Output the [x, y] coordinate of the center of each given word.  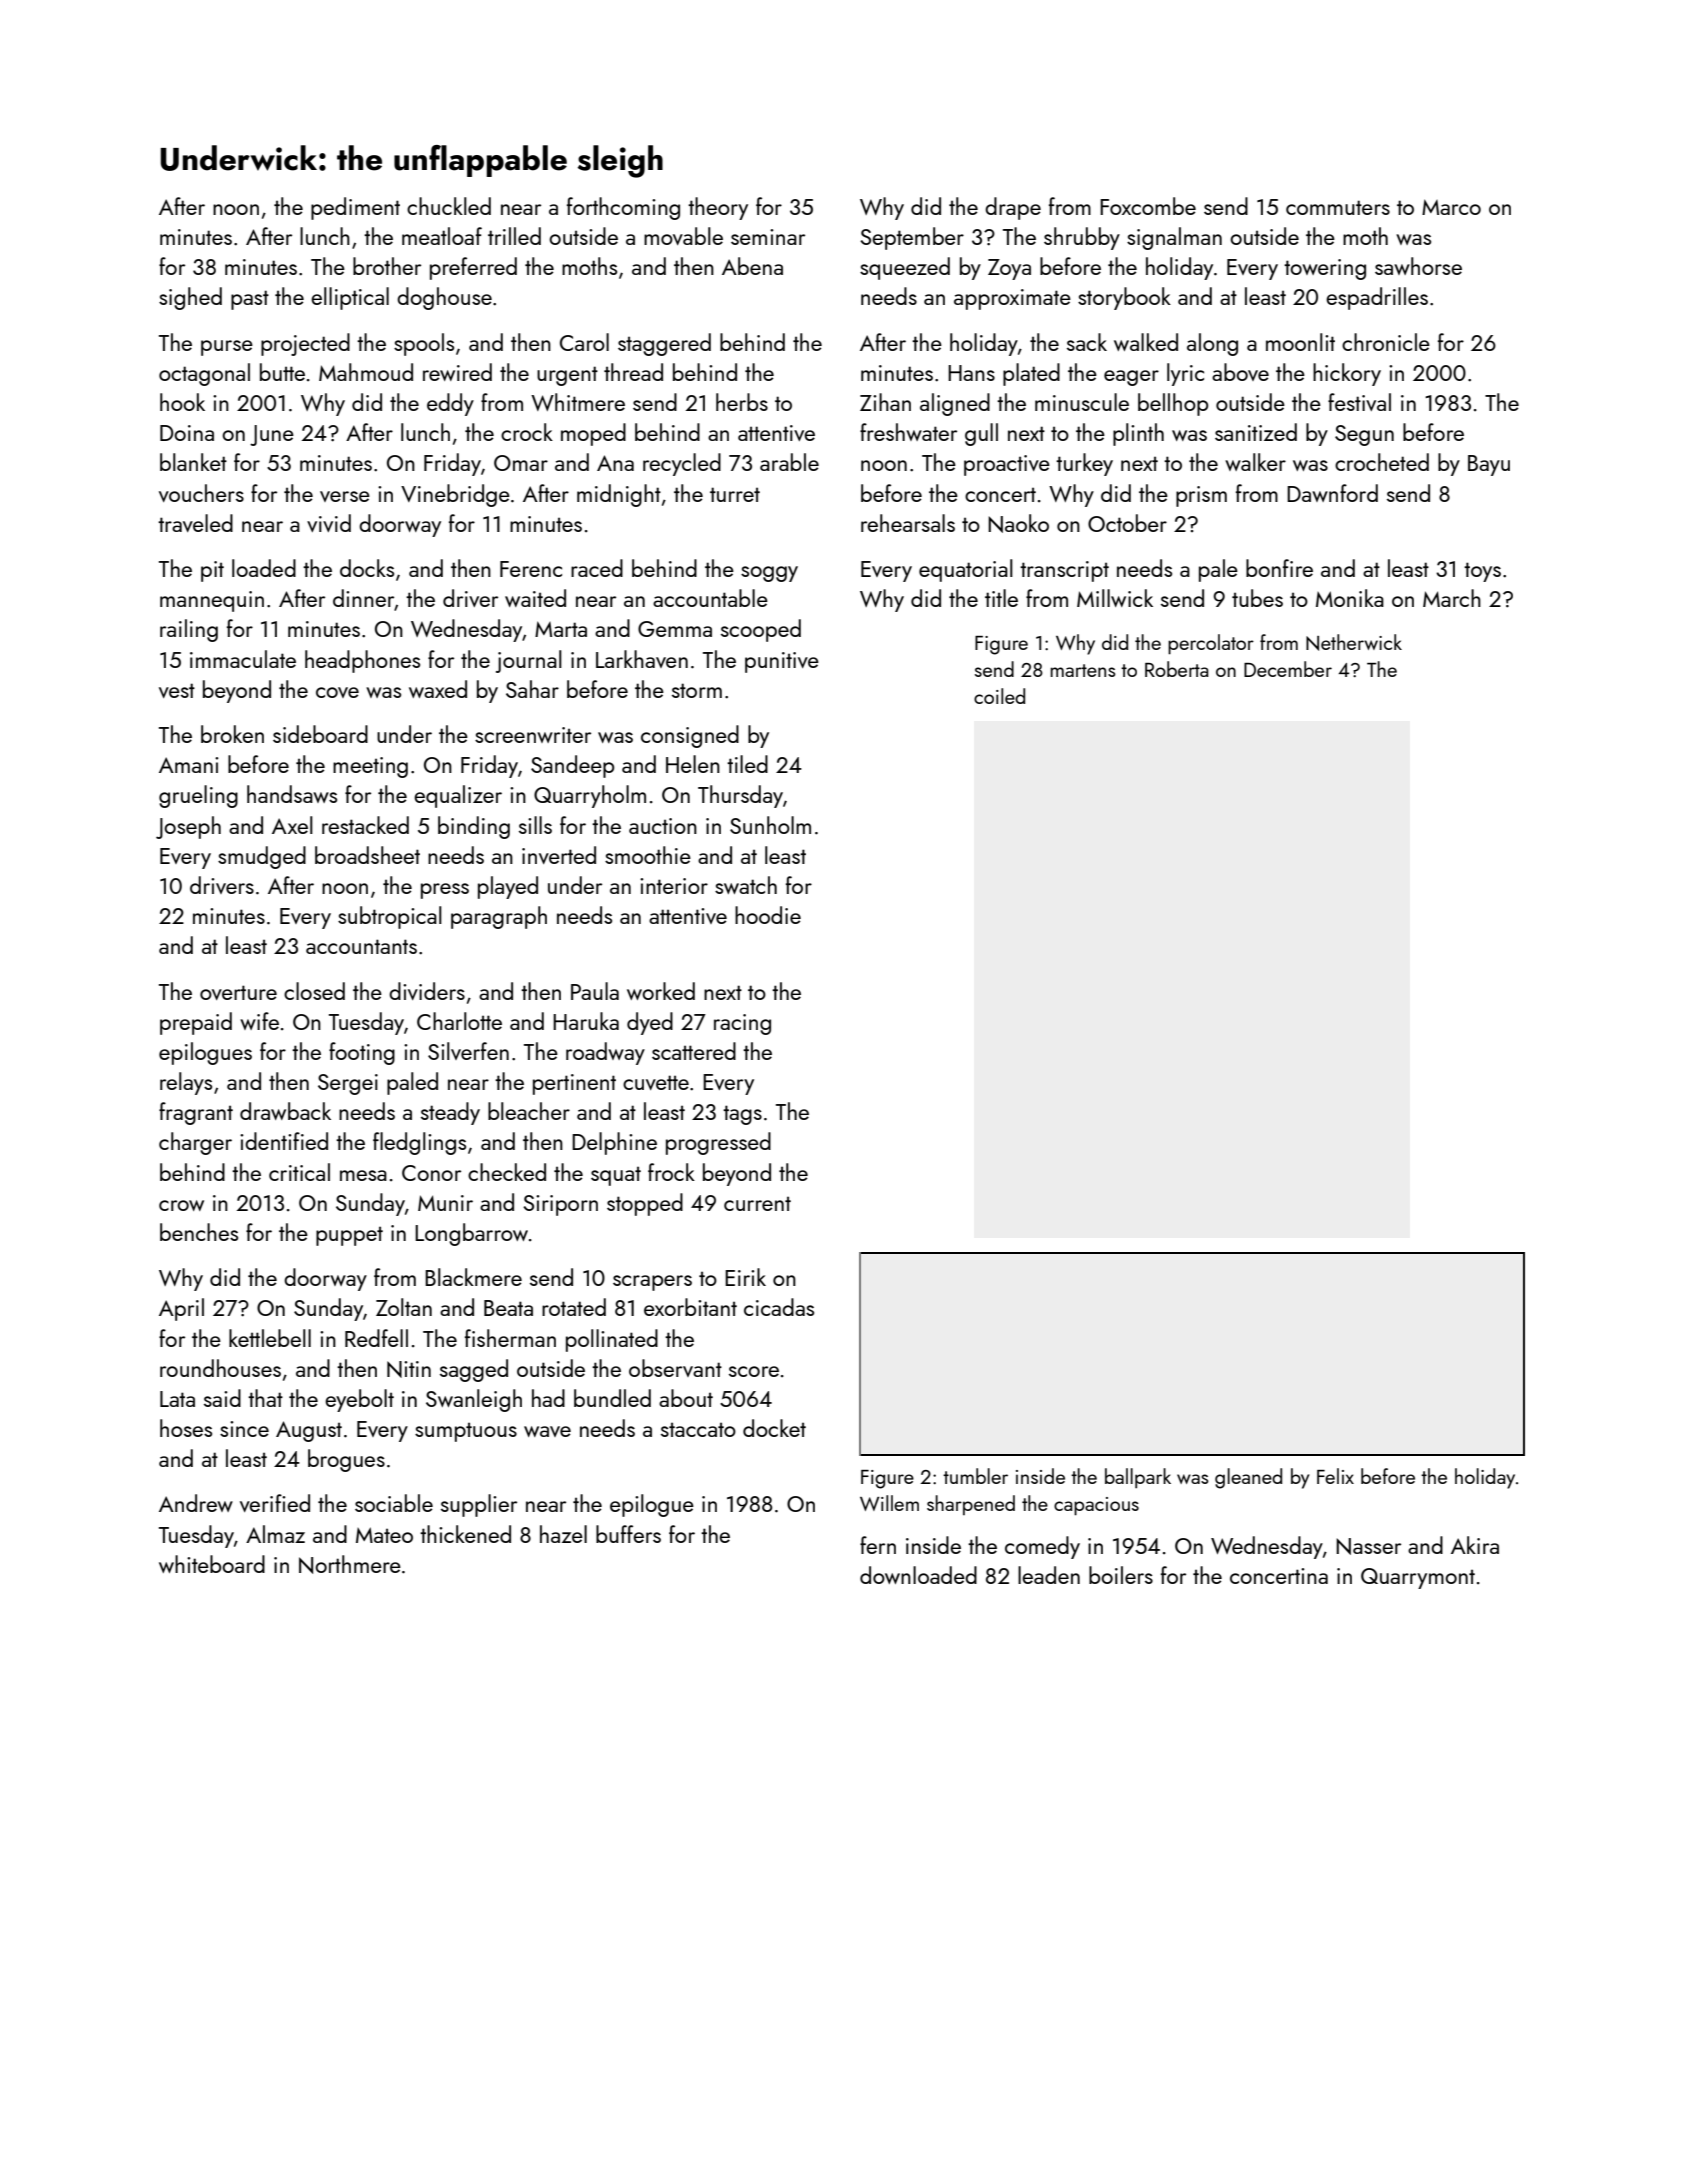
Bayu [1489, 465]
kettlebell [270, 1338]
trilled [514, 236]
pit [212, 571]
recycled [682, 464]
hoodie [768, 915]
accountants [361, 946]
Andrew [196, 1503]
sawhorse [1418, 266]
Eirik [745, 1277]
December [1288, 669]
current [757, 1203]
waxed [438, 689]
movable [683, 236]
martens [1083, 670]
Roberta [1177, 669]
